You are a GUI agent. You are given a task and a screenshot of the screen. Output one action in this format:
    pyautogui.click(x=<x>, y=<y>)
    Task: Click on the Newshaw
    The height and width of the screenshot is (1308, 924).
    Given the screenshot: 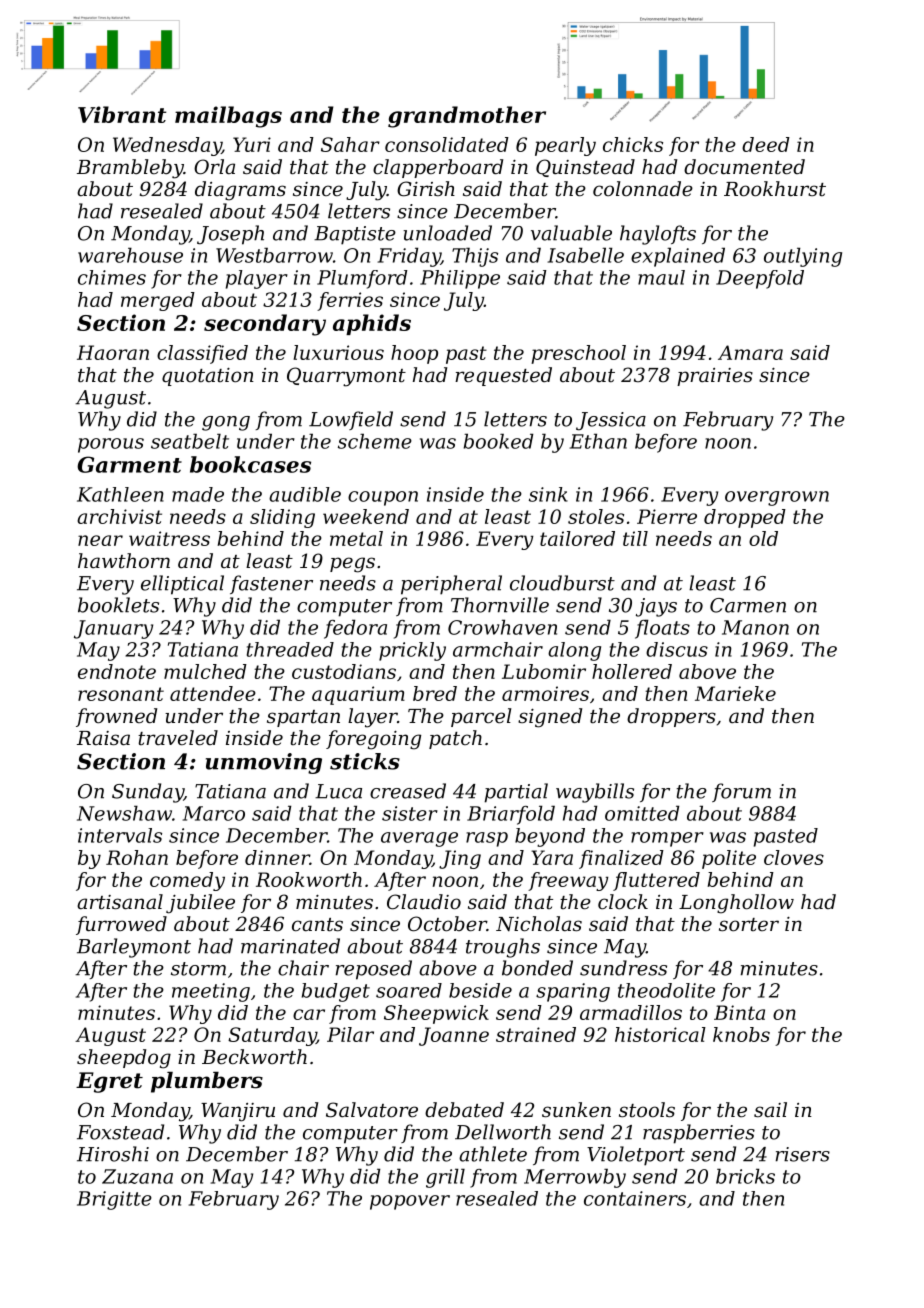 What is the action you would take?
    pyautogui.click(x=124, y=813)
